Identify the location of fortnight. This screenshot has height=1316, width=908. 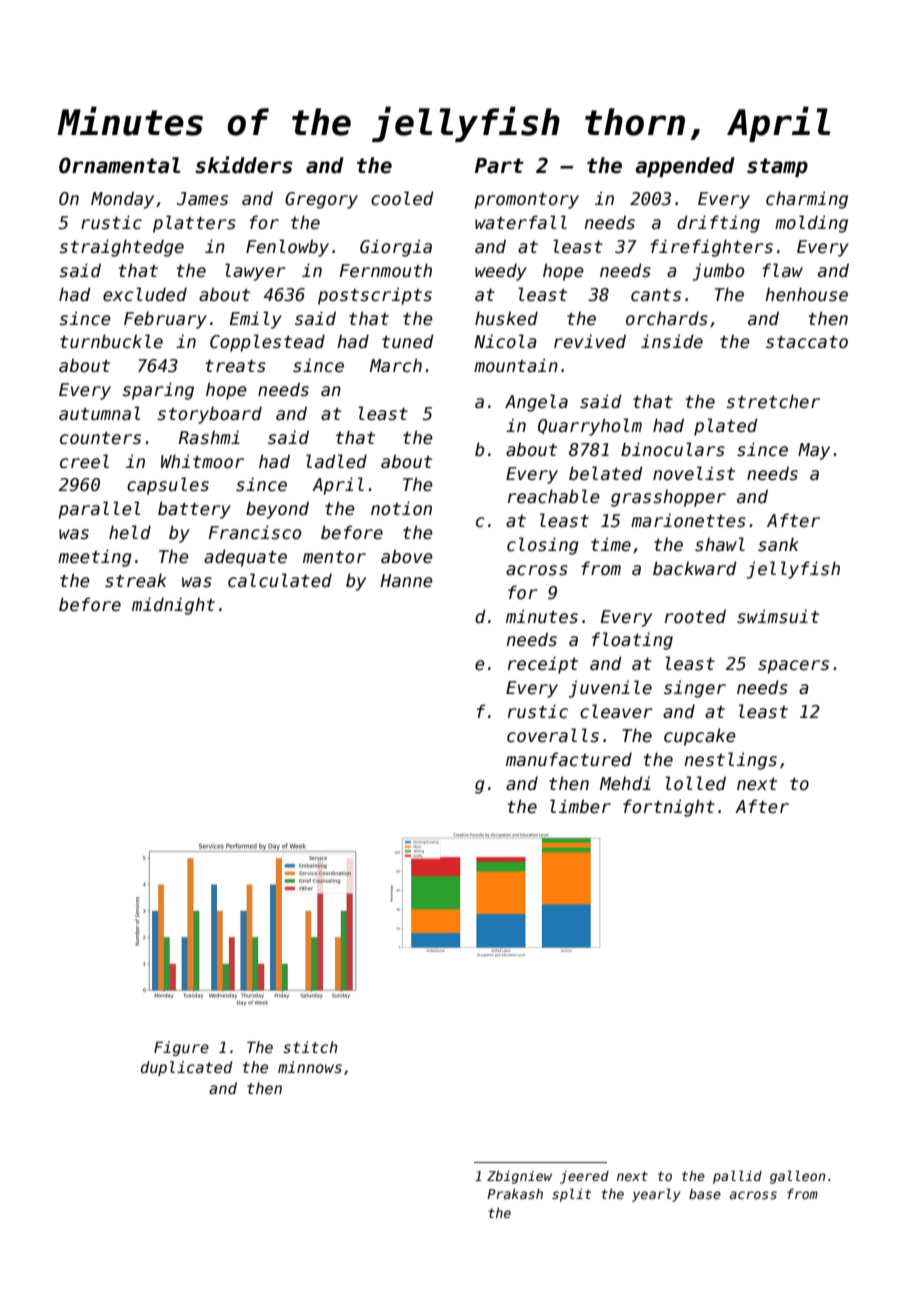
(669, 808).
